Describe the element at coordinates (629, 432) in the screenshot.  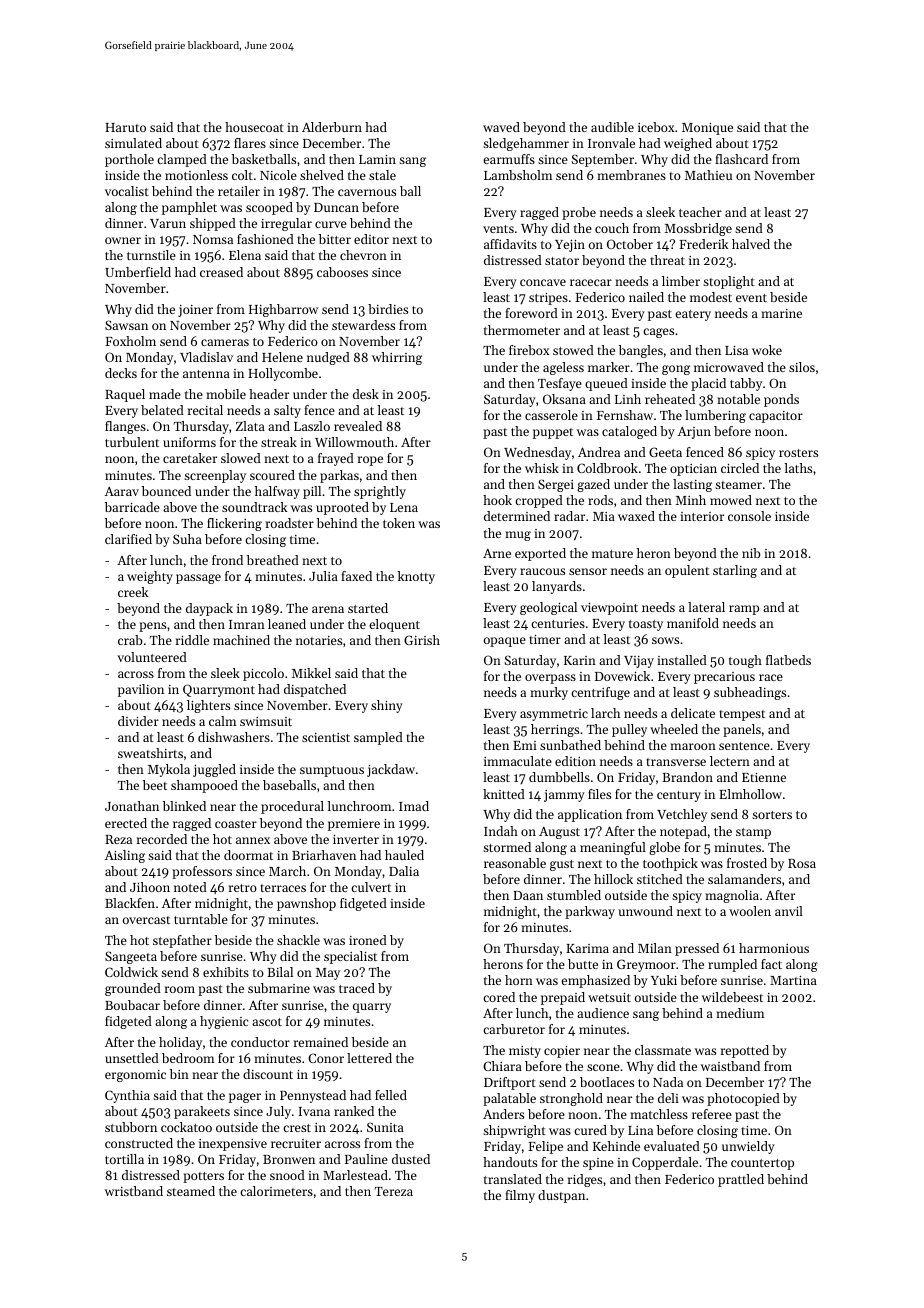
I see `cataloged` at that location.
